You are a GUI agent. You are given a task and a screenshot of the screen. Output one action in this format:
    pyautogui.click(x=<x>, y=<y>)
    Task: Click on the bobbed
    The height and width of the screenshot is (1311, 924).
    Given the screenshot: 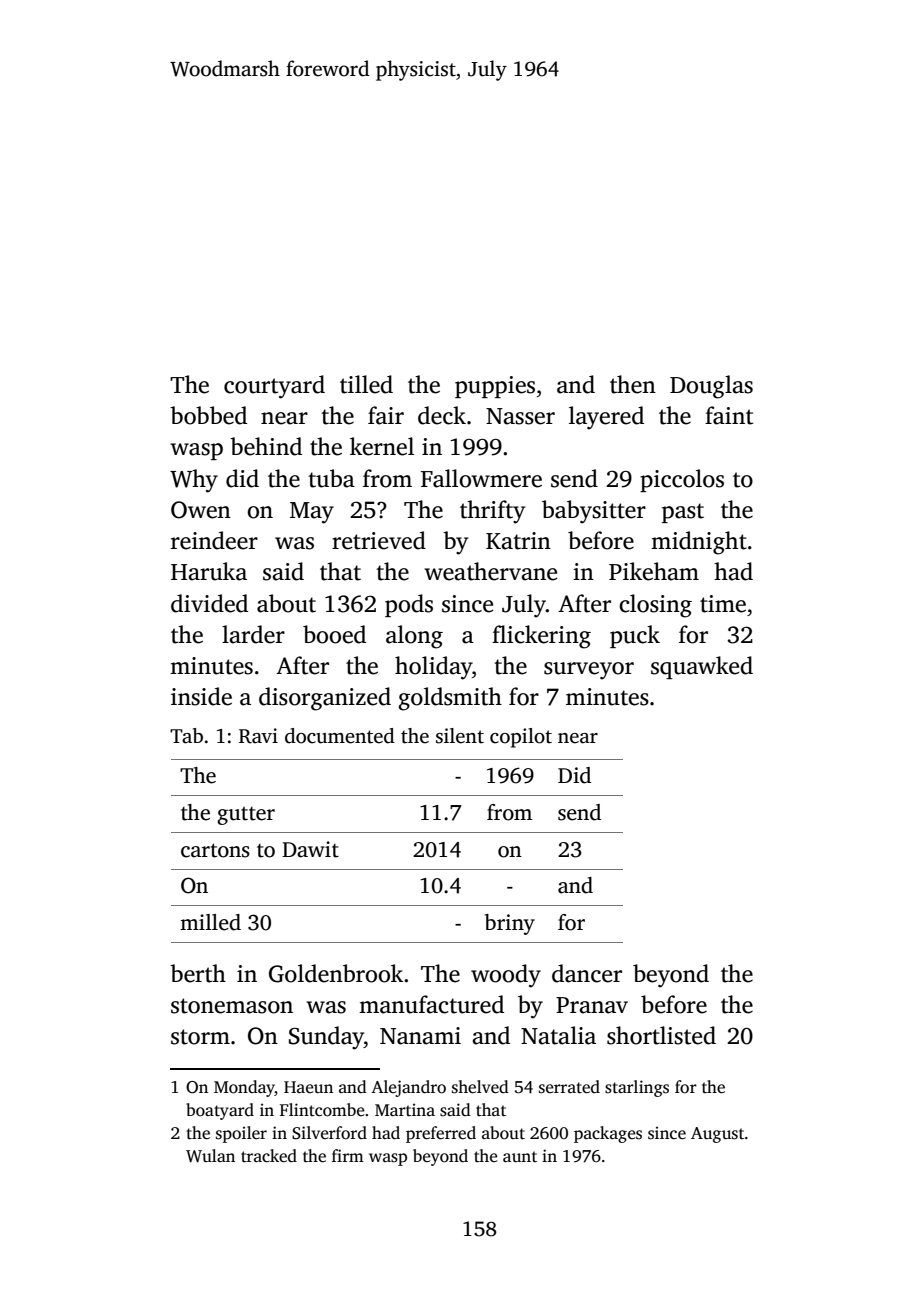 What is the action you would take?
    pyautogui.click(x=208, y=415)
